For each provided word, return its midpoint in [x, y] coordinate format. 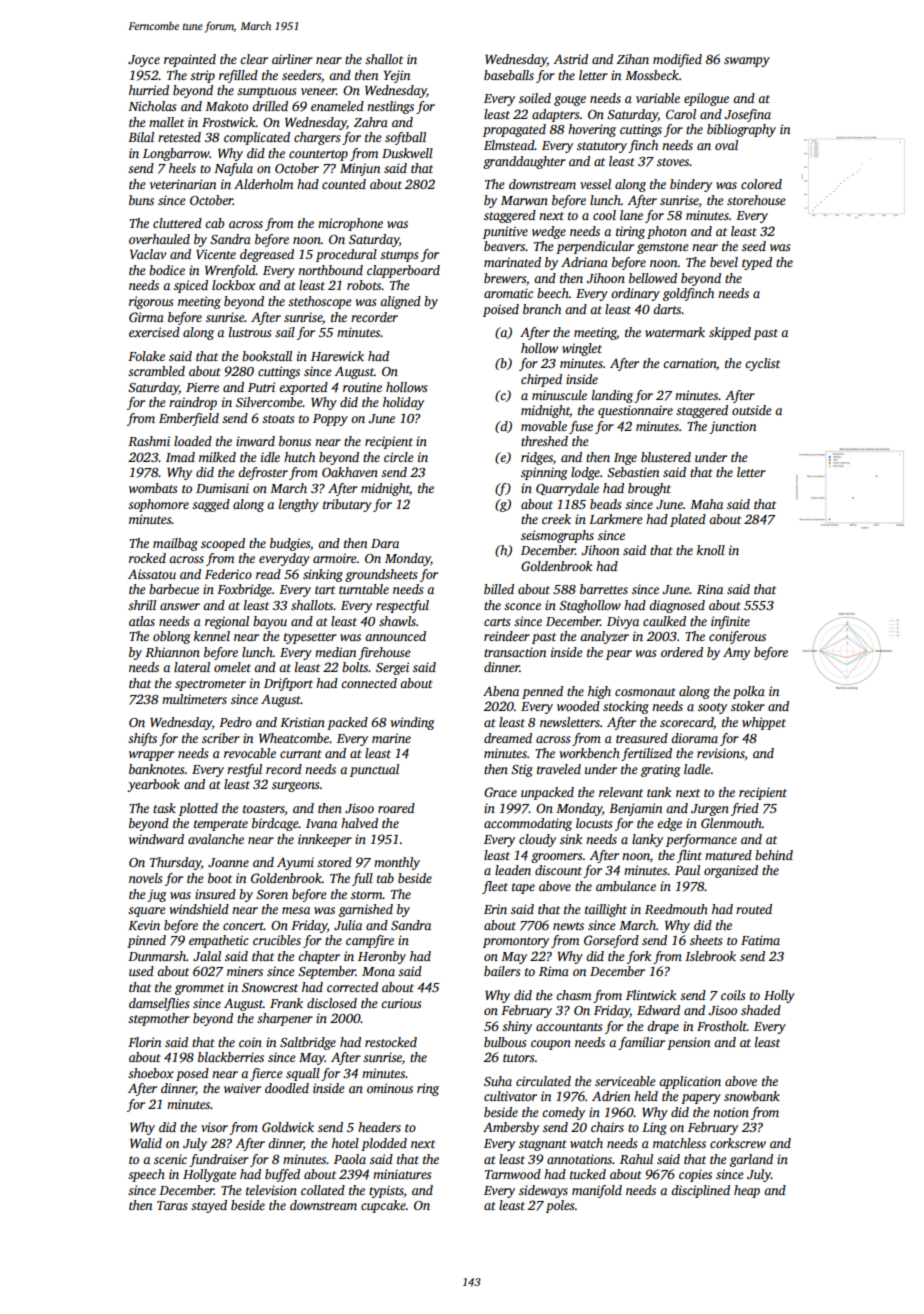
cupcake [383, 1206]
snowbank [752, 1096]
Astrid [570, 59]
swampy [747, 62]
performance [701, 840]
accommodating [528, 824]
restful [244, 770]
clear [254, 59]
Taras [172, 1205]
